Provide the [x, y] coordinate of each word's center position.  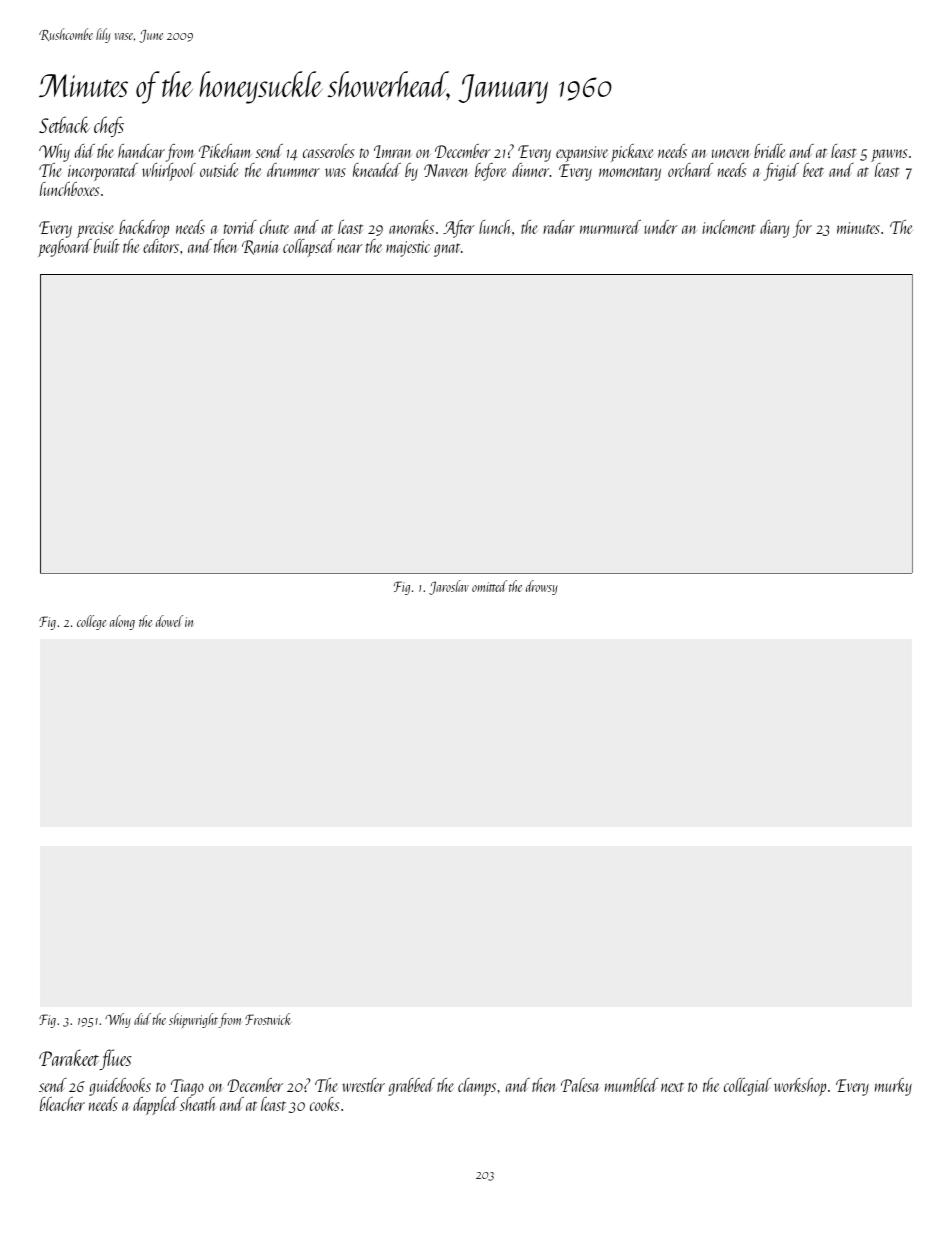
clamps [477, 1087]
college [91, 622]
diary [774, 229]
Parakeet [69, 1057]
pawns [889, 155]
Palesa [580, 1085]
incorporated [103, 172]
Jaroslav [449, 587]
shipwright [194, 1020]
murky [893, 1087]
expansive [582, 154]
